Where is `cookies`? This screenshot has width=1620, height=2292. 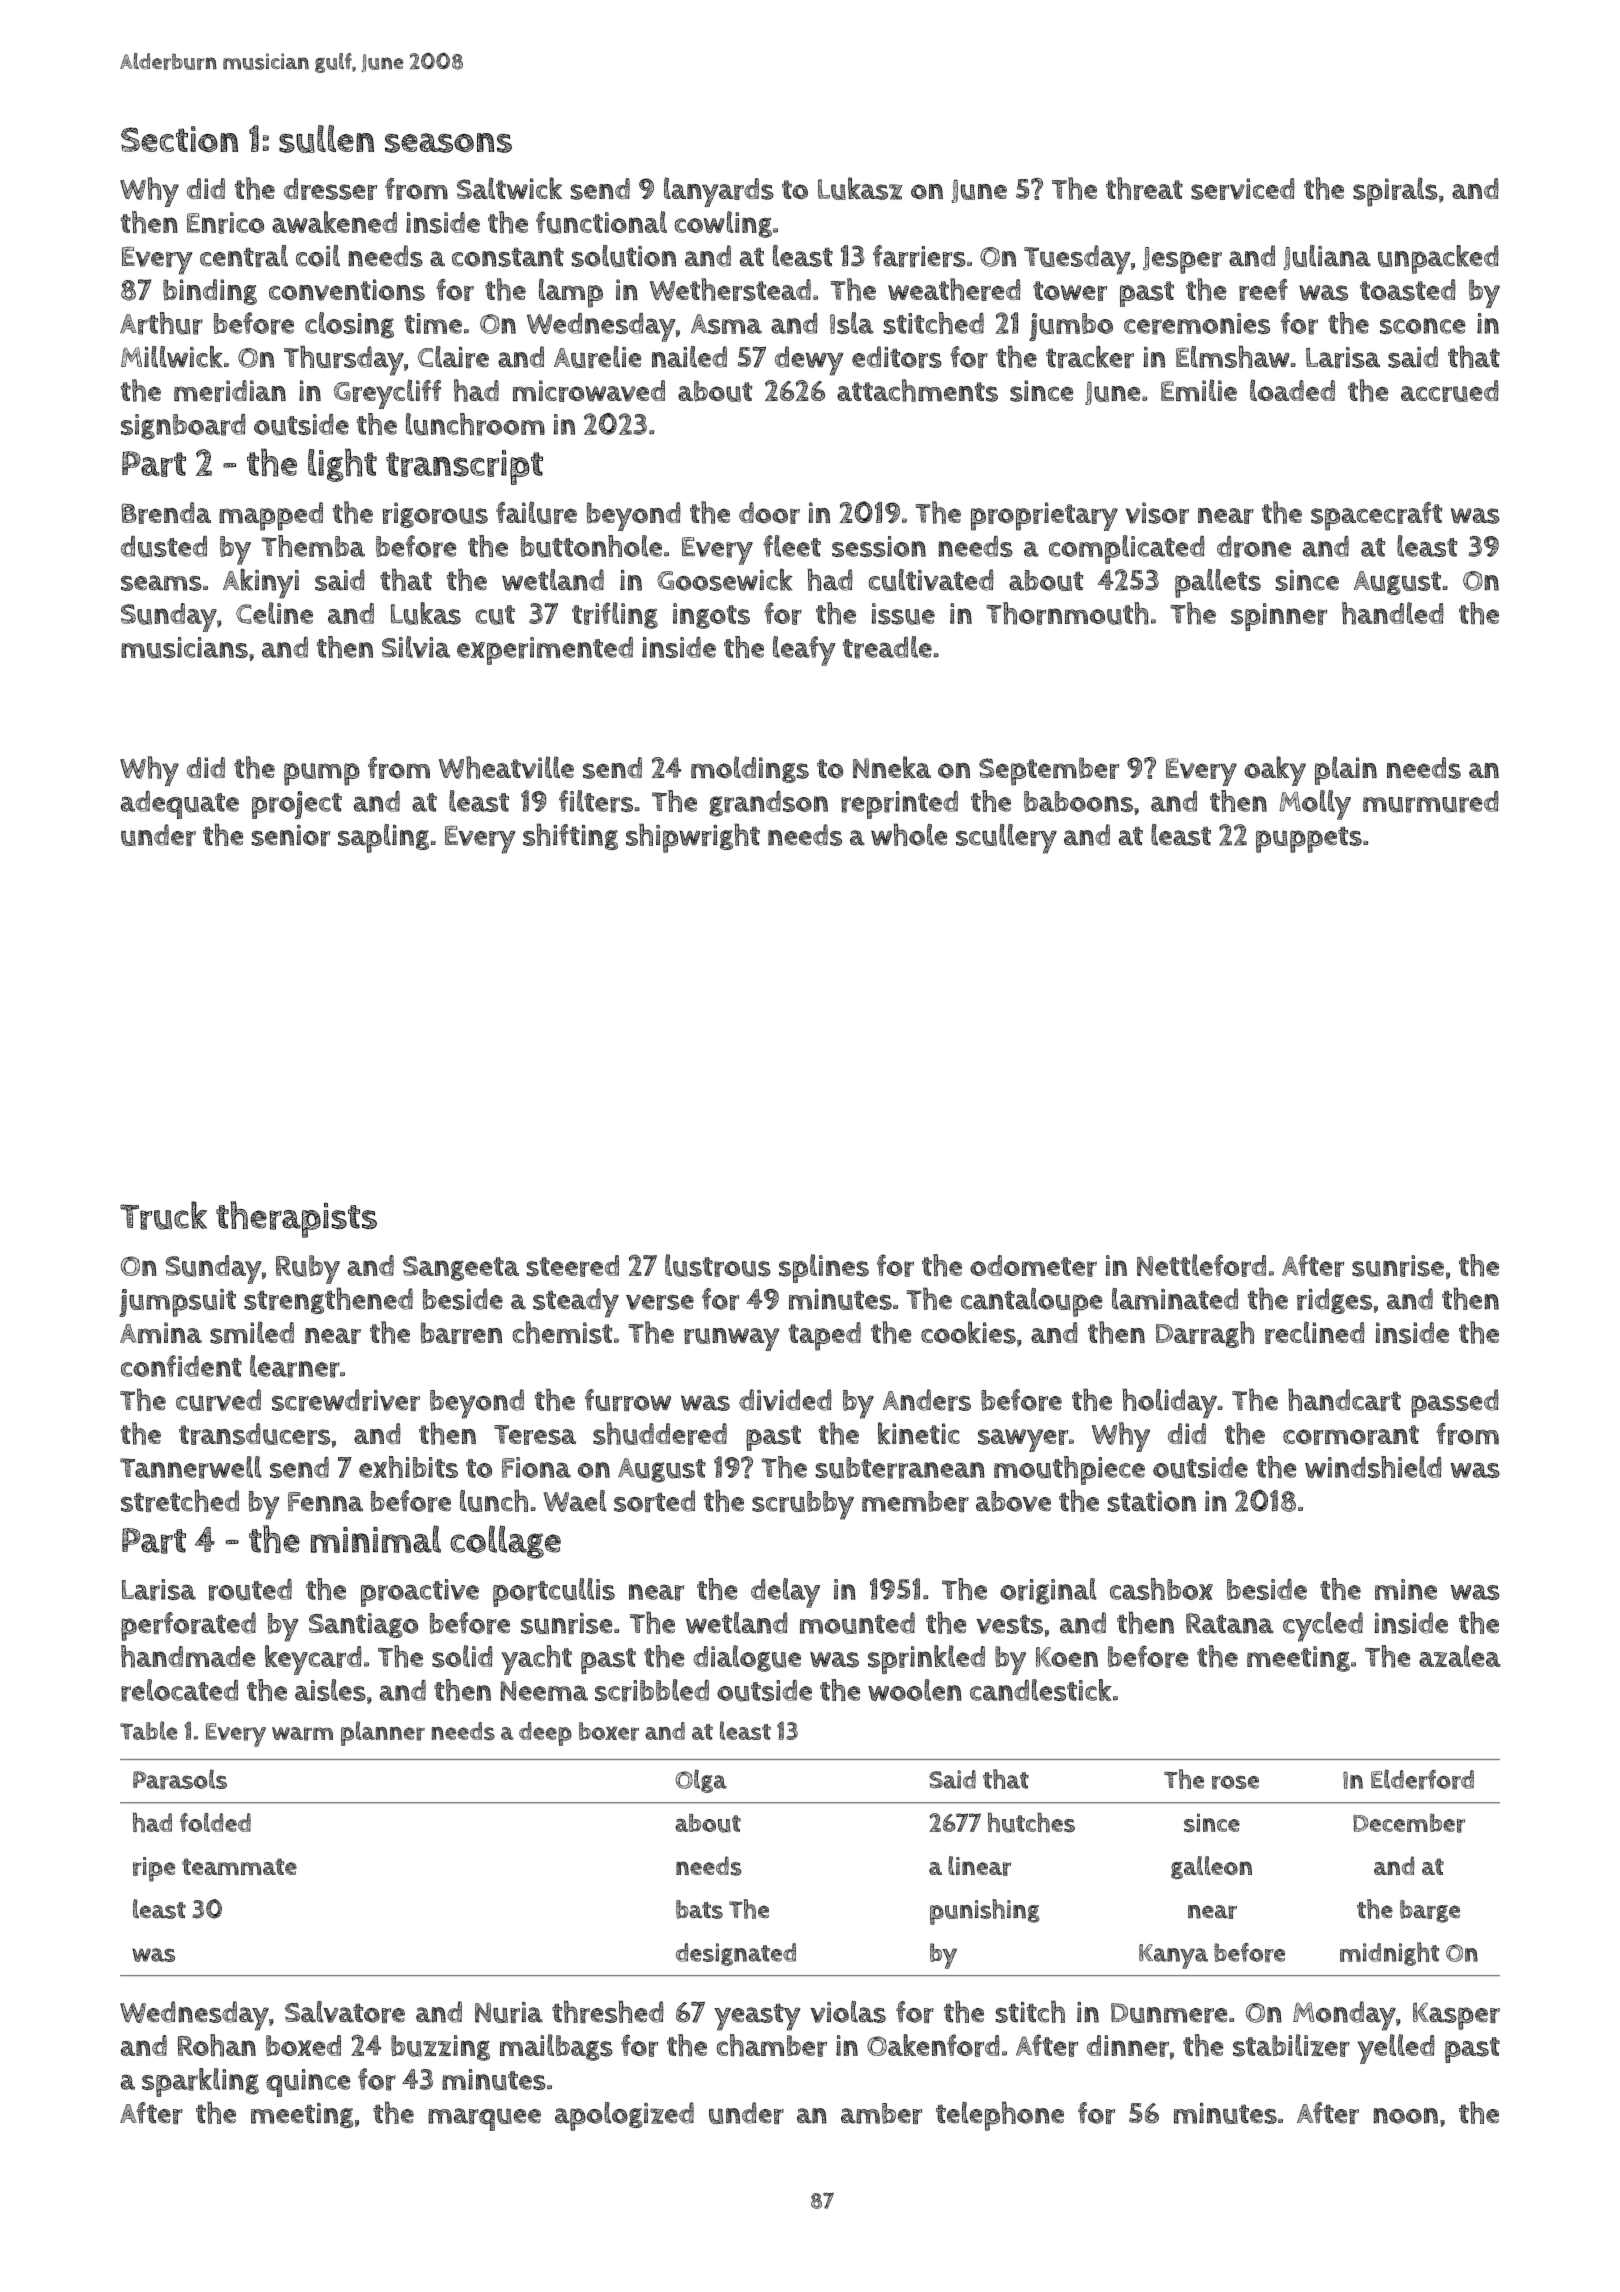
cookies is located at coordinates (968, 1332).
